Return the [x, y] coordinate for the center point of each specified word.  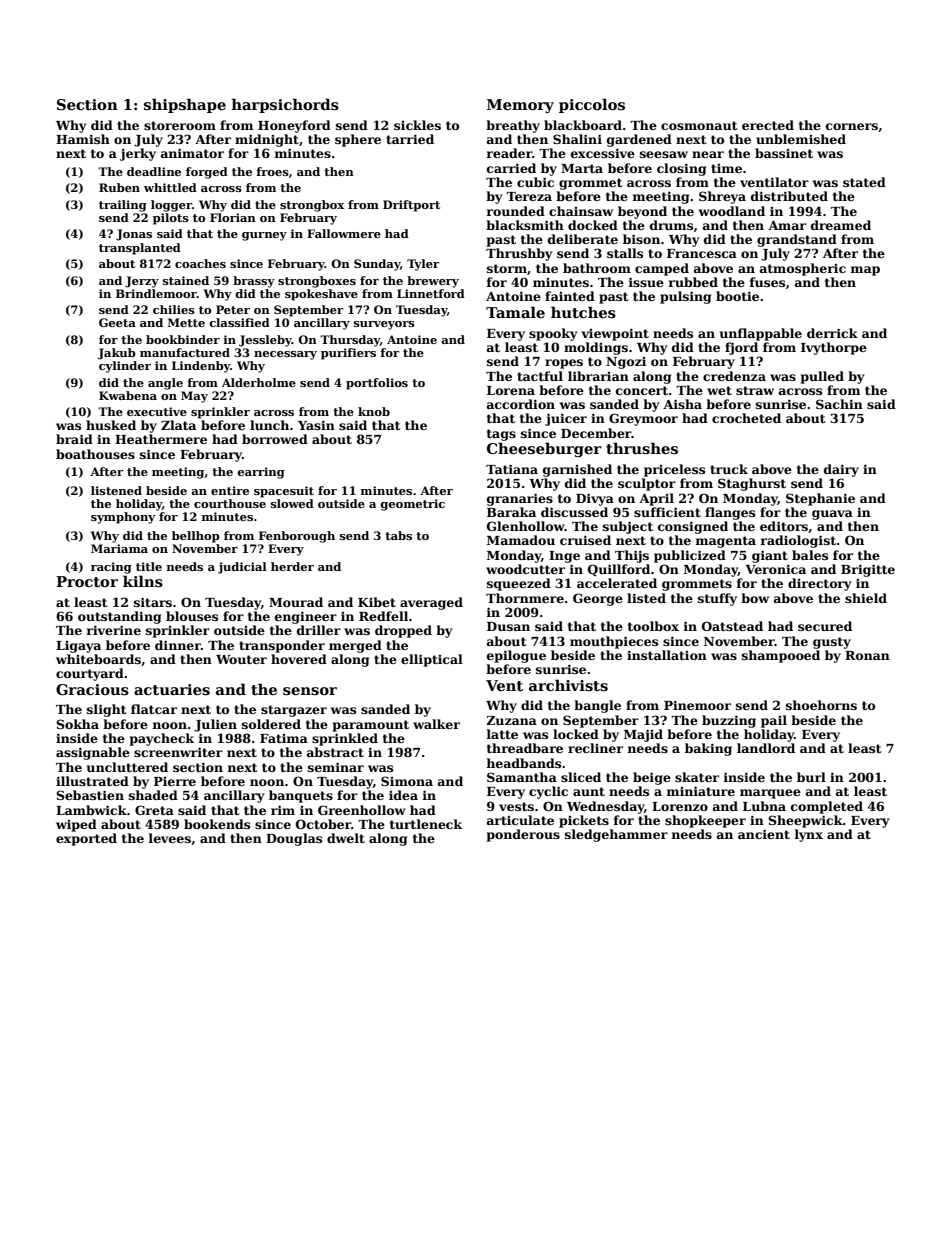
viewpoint [615, 334]
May [194, 397]
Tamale [515, 312]
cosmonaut [699, 125]
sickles [417, 125]
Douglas [294, 839]
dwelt [346, 838]
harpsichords [285, 105]
